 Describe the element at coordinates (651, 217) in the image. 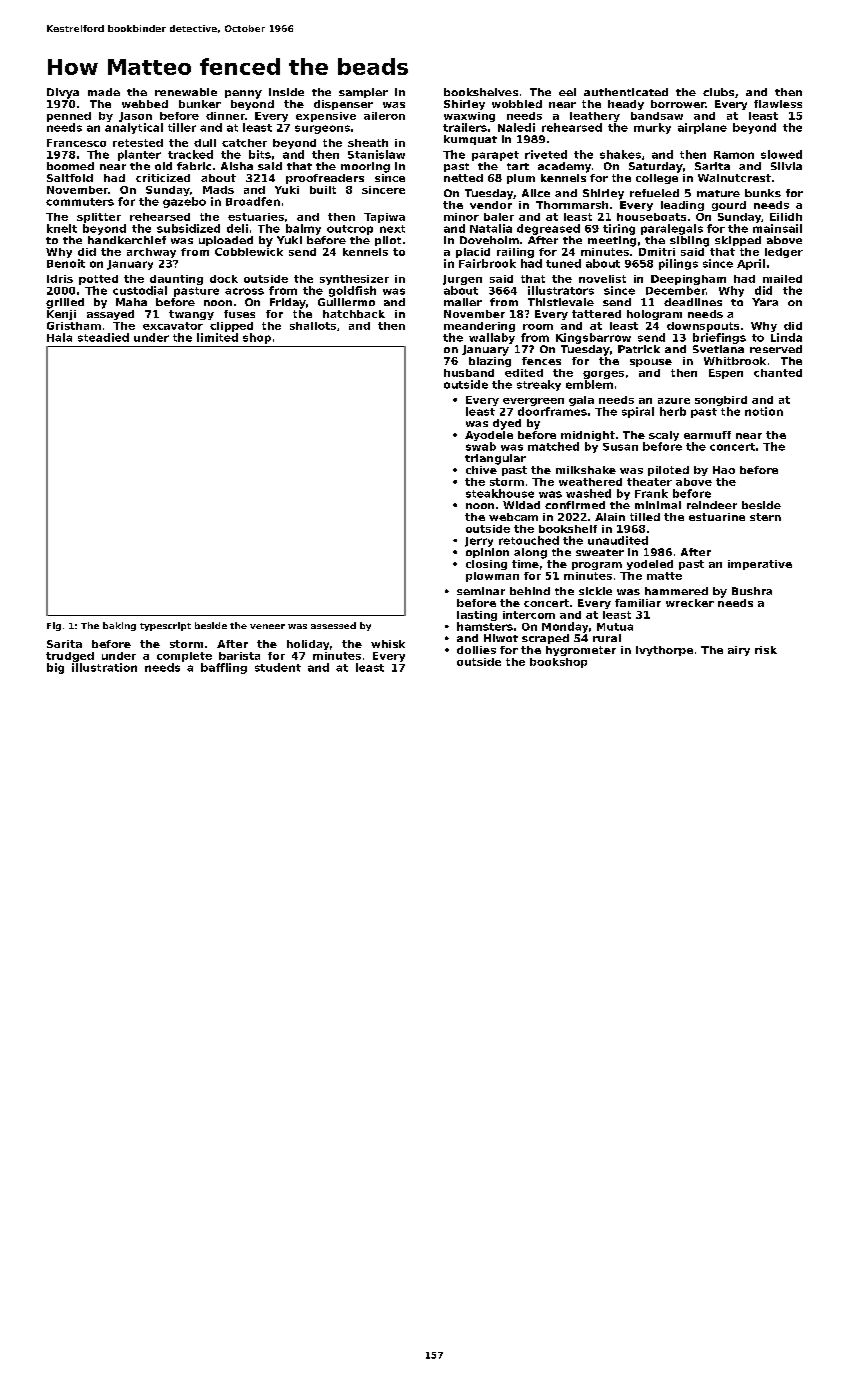

I see `houseboats` at that location.
